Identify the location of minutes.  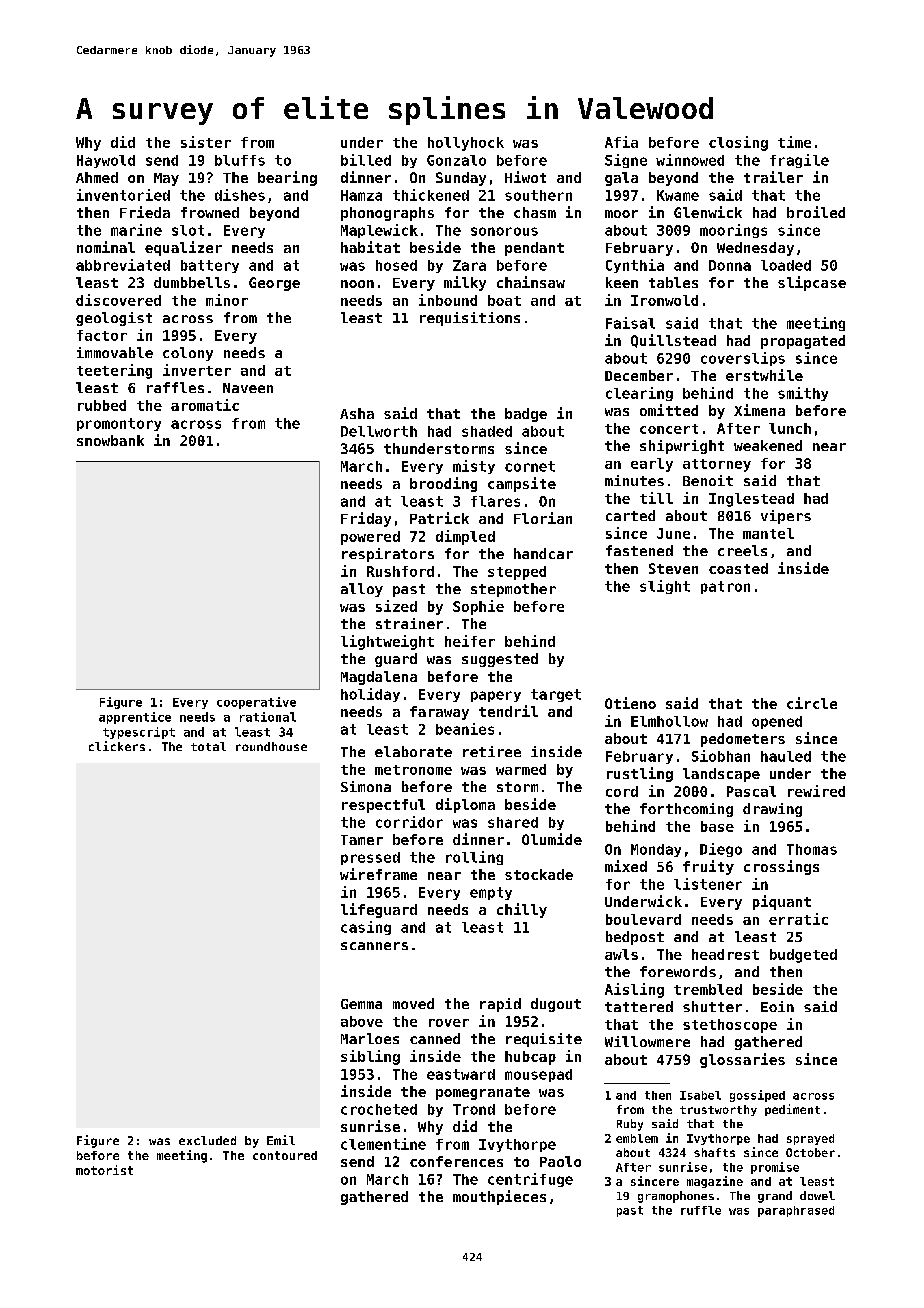
(634, 480).
